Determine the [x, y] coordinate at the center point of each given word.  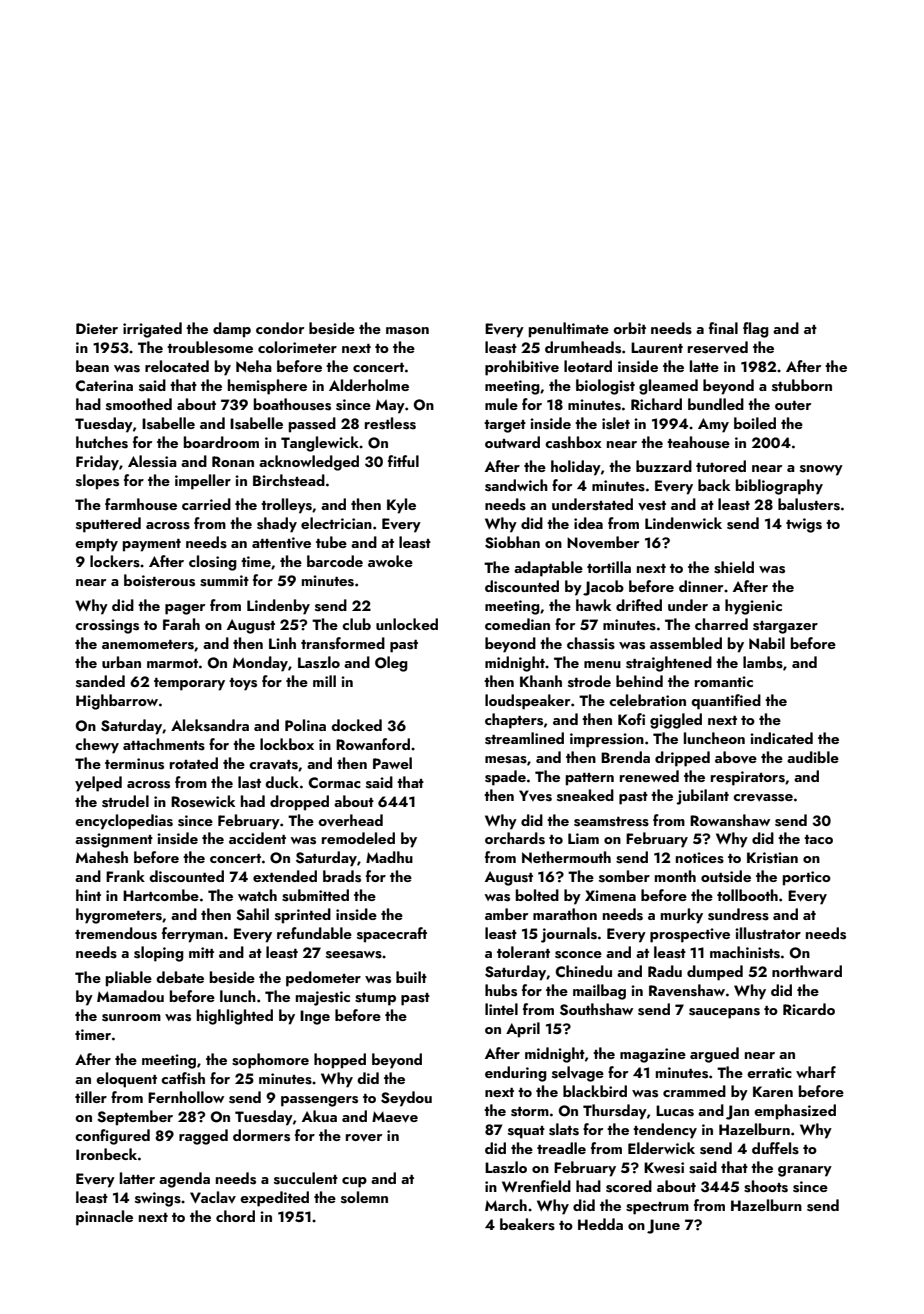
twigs [804, 525]
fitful [403, 461]
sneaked [585, 795]
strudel [125, 801]
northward [807, 971]
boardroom [221, 442]
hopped [340, 1061]
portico [807, 878]
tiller [91, 1097]
